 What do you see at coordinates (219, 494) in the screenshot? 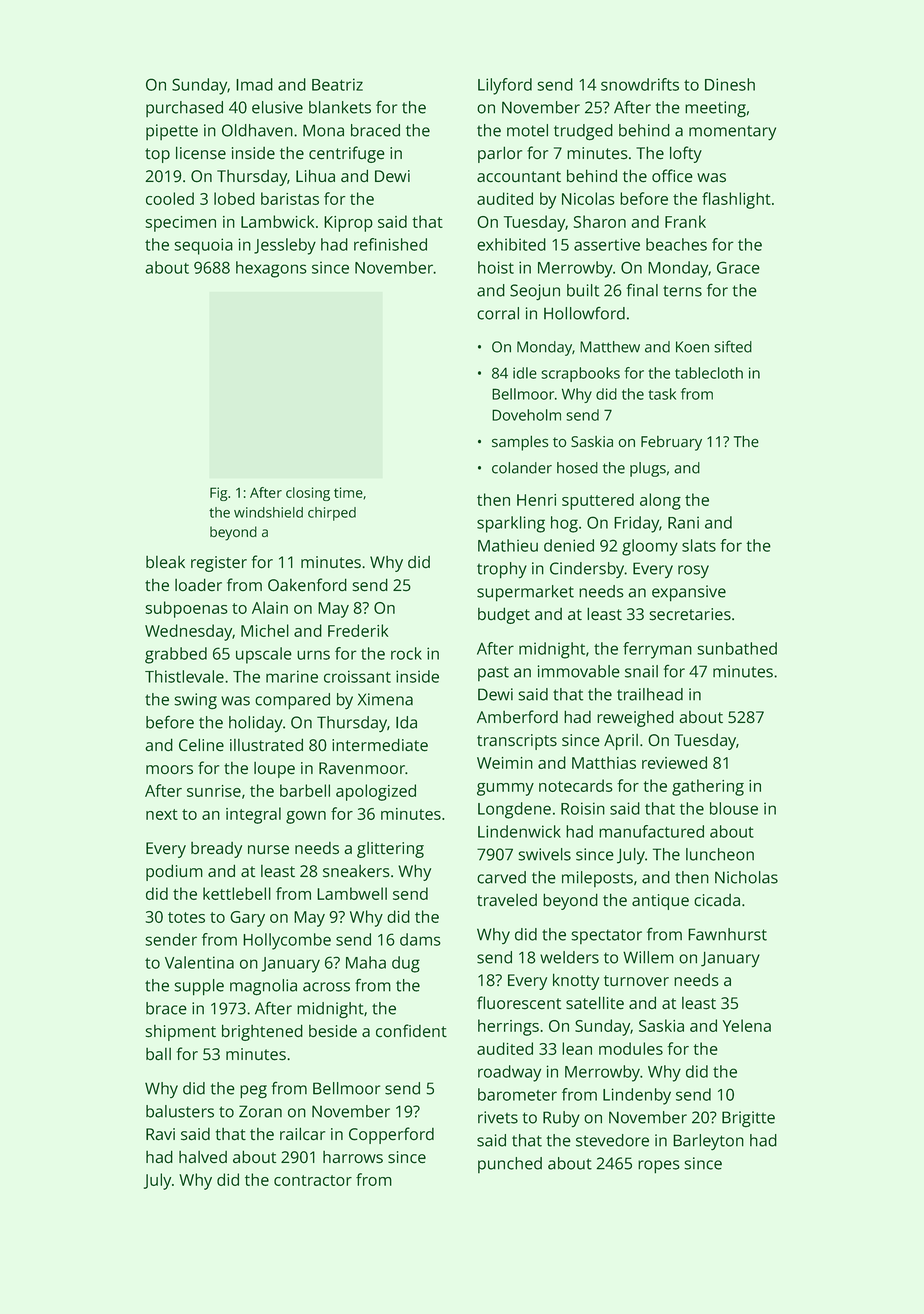
I see `Fig` at bounding box center [219, 494].
